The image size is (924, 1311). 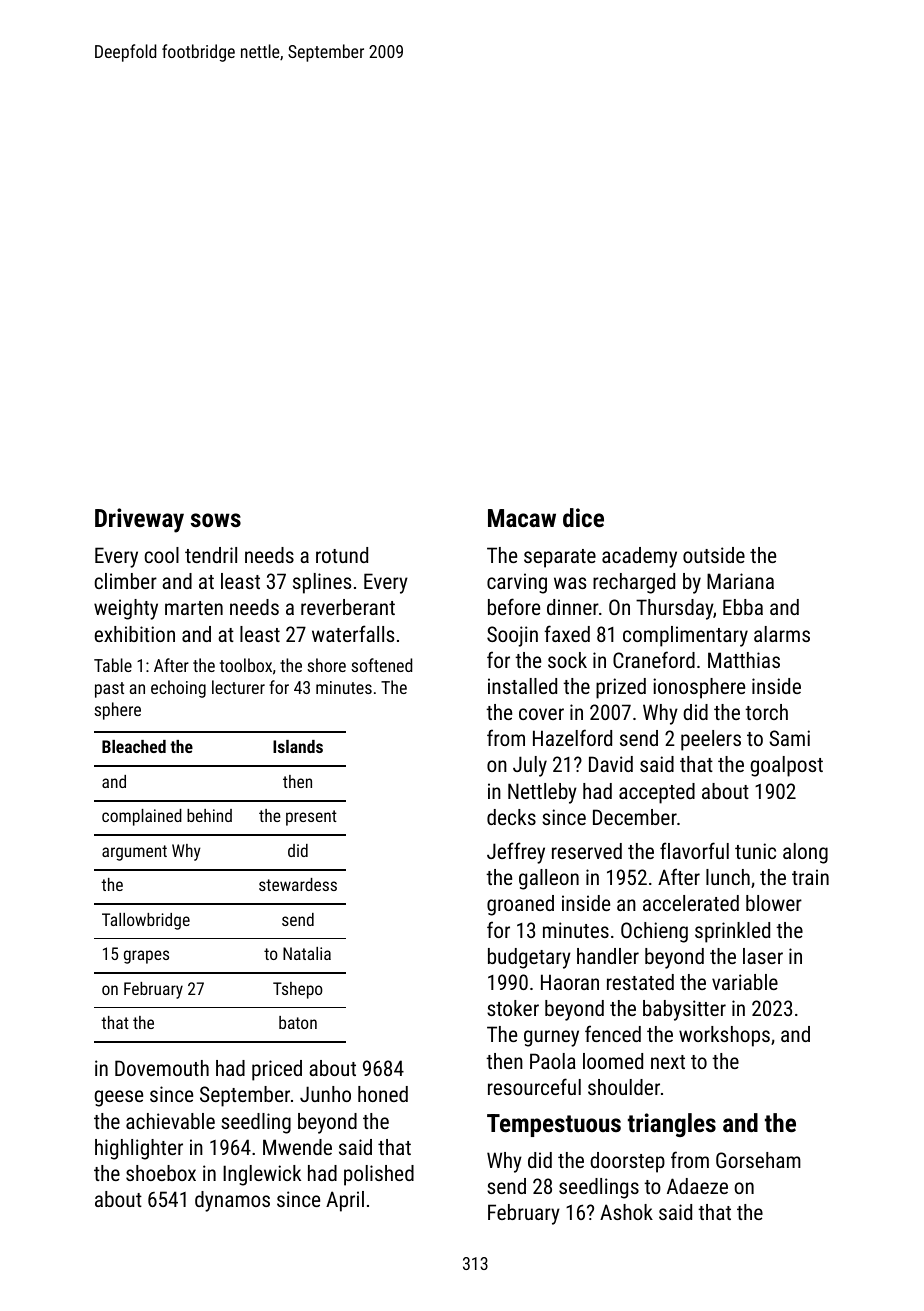 I want to click on shoulder, so click(x=624, y=1087).
